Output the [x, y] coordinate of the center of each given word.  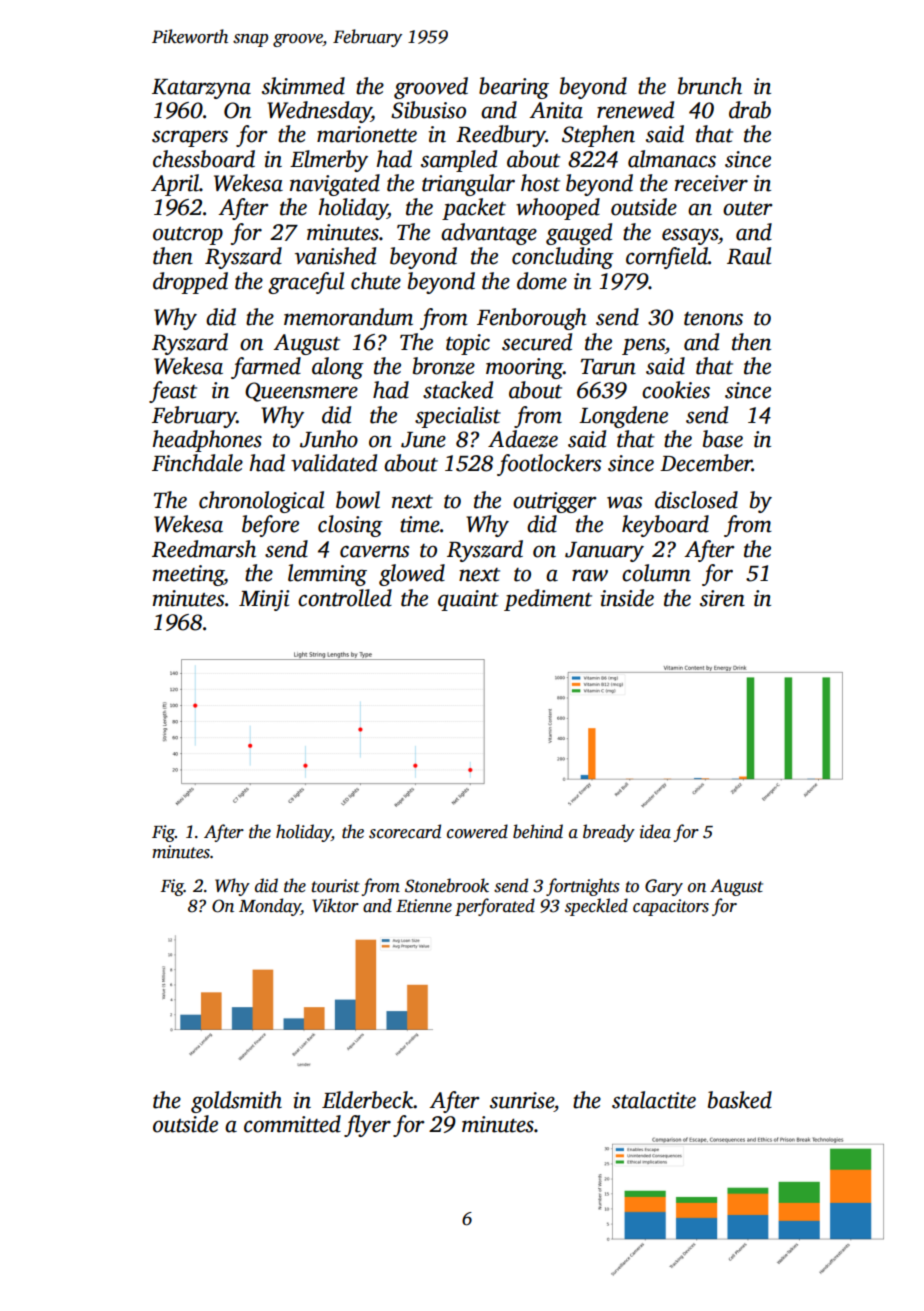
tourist [335, 886]
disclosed [696, 500]
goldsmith [236, 1102]
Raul [749, 256]
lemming [327, 575]
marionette [367, 134]
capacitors [671, 907]
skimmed [303, 86]
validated [334, 463]
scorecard [405, 831]
